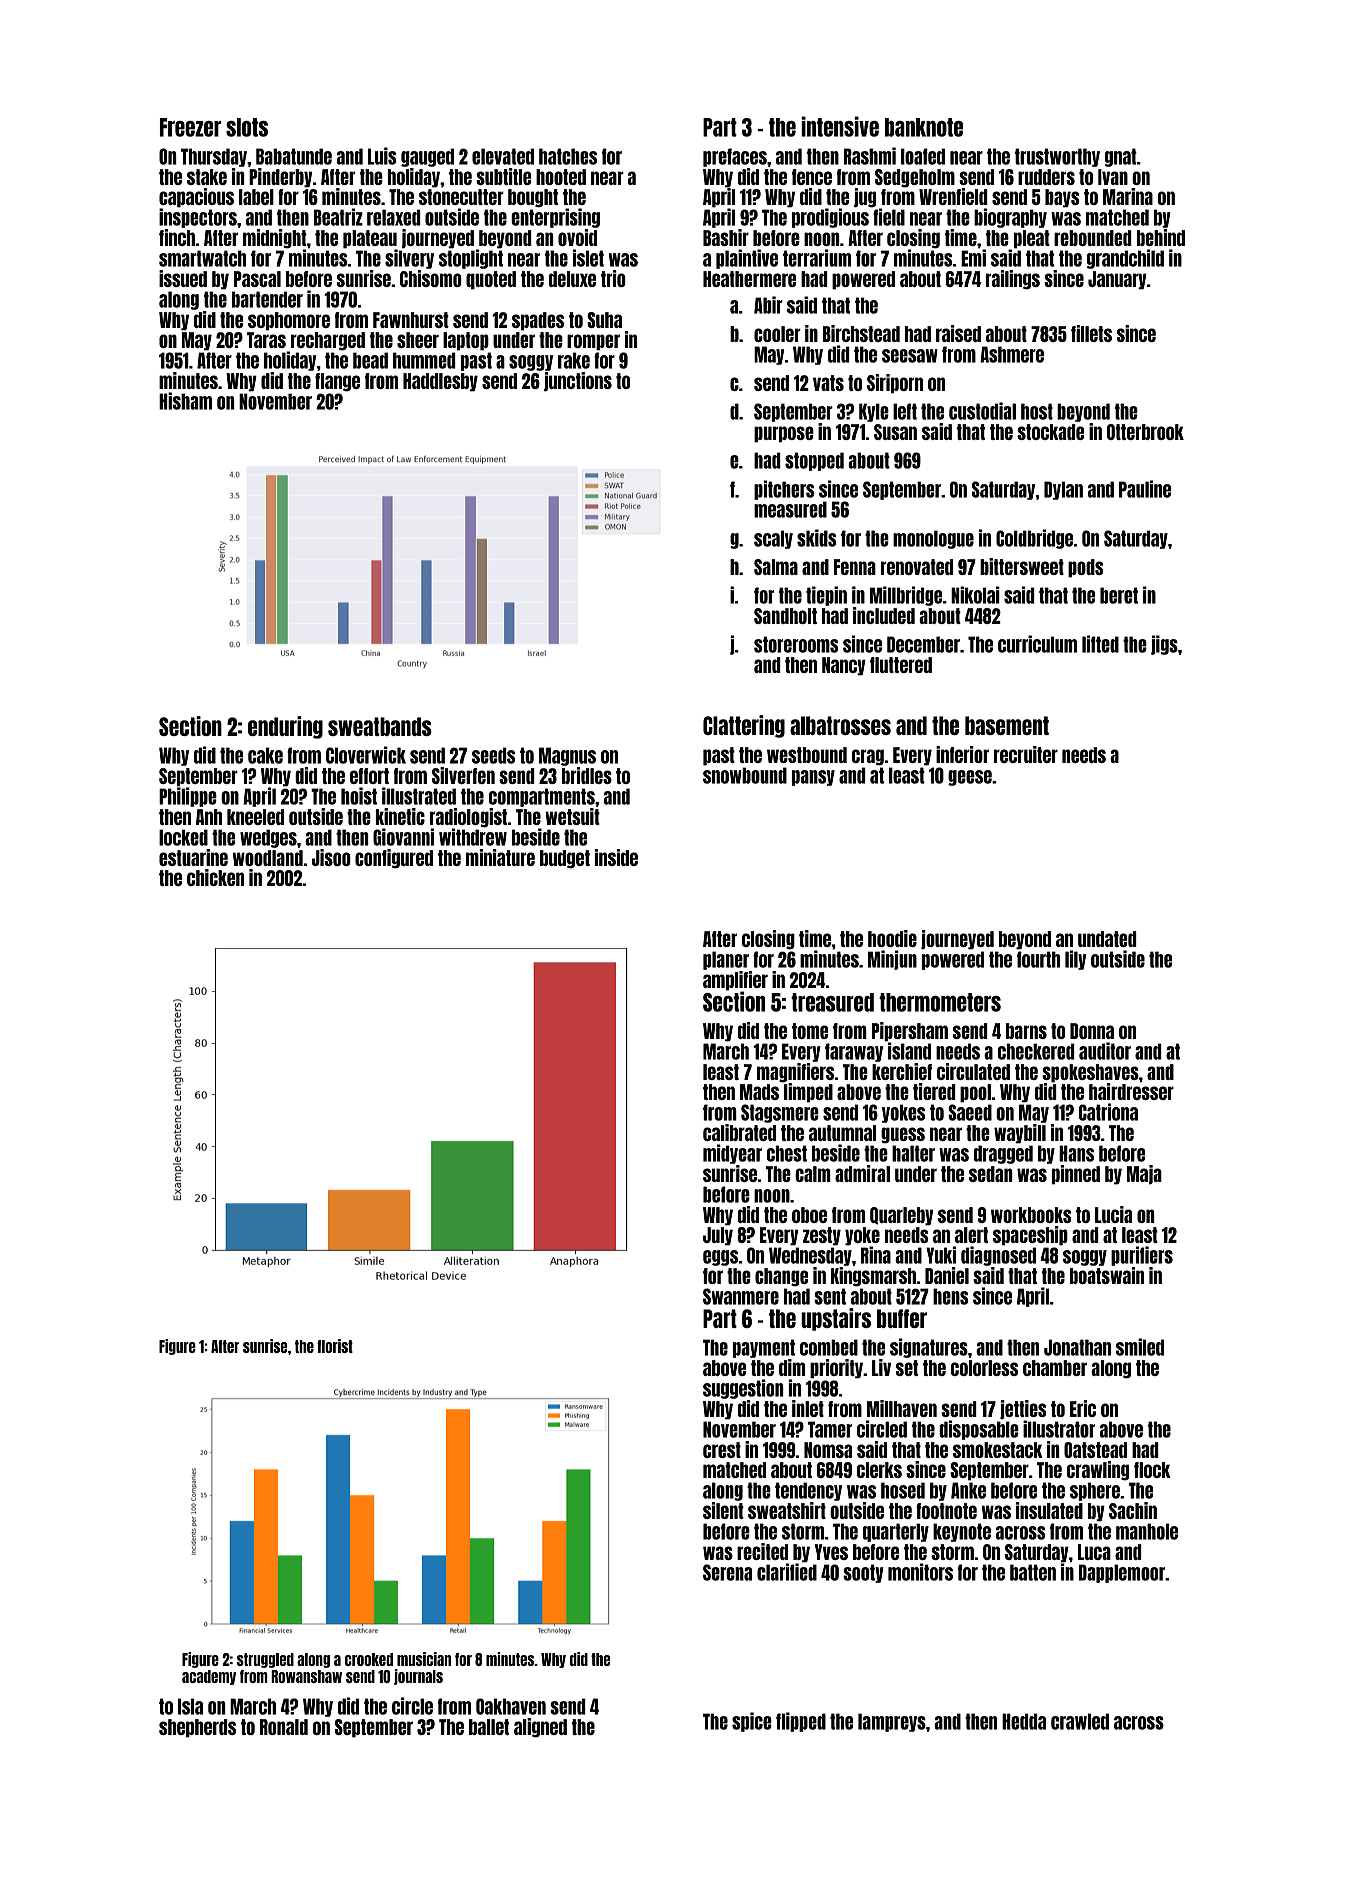  I want to click on Salma, so click(776, 567).
